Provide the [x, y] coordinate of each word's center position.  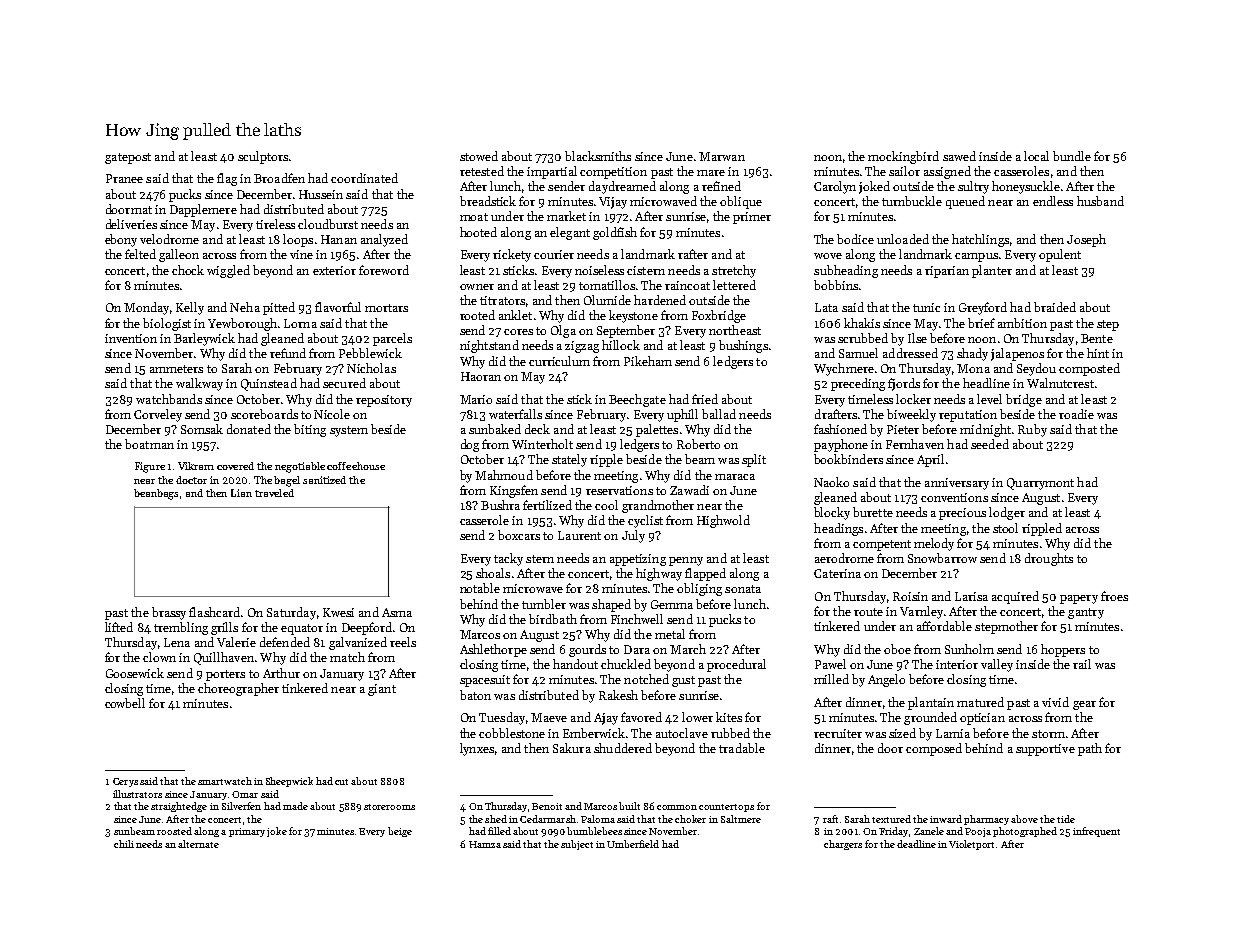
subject [577, 845]
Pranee [124, 178]
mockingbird [903, 157]
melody [934, 544]
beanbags [156, 494]
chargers [843, 845]
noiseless [599, 270]
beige [400, 832]
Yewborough [242, 324]
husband [1100, 201]
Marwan [722, 156]
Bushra [500, 505]
